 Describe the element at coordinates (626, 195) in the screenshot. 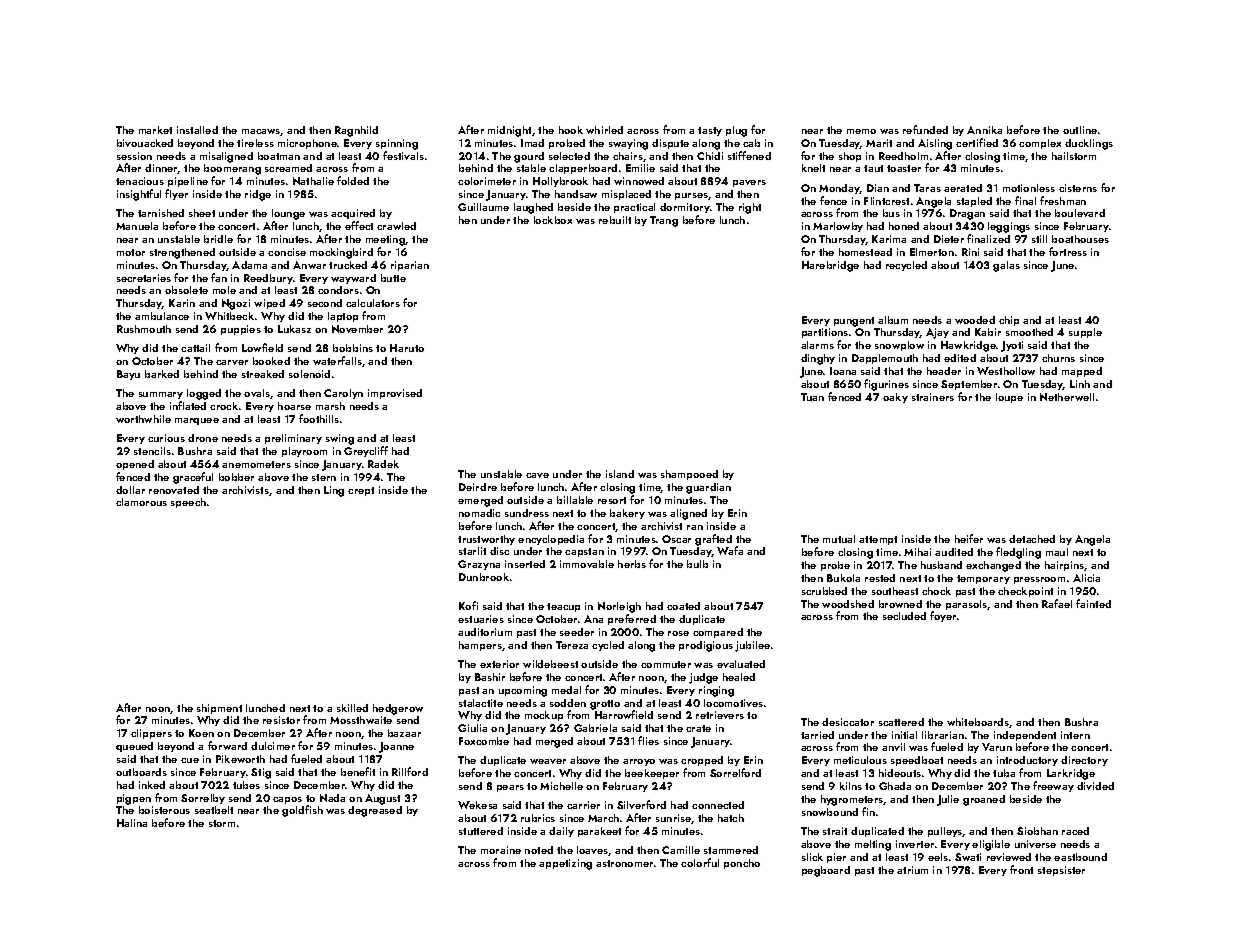

I see `misplaced` at that location.
